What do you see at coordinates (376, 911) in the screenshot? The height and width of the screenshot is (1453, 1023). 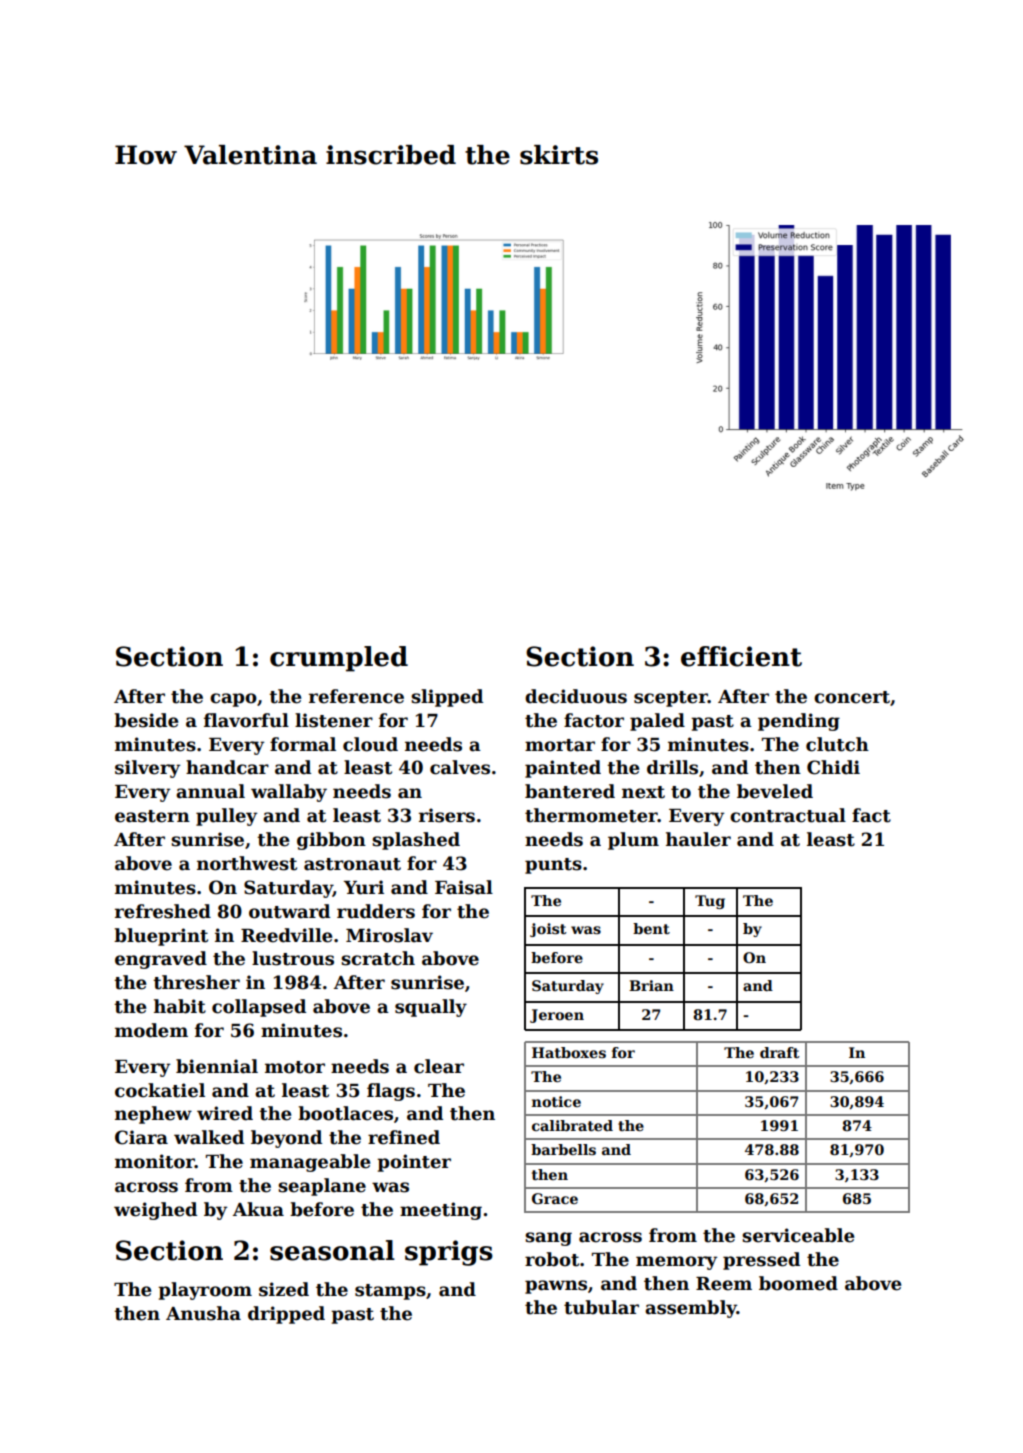 I see `rudders` at bounding box center [376, 911].
